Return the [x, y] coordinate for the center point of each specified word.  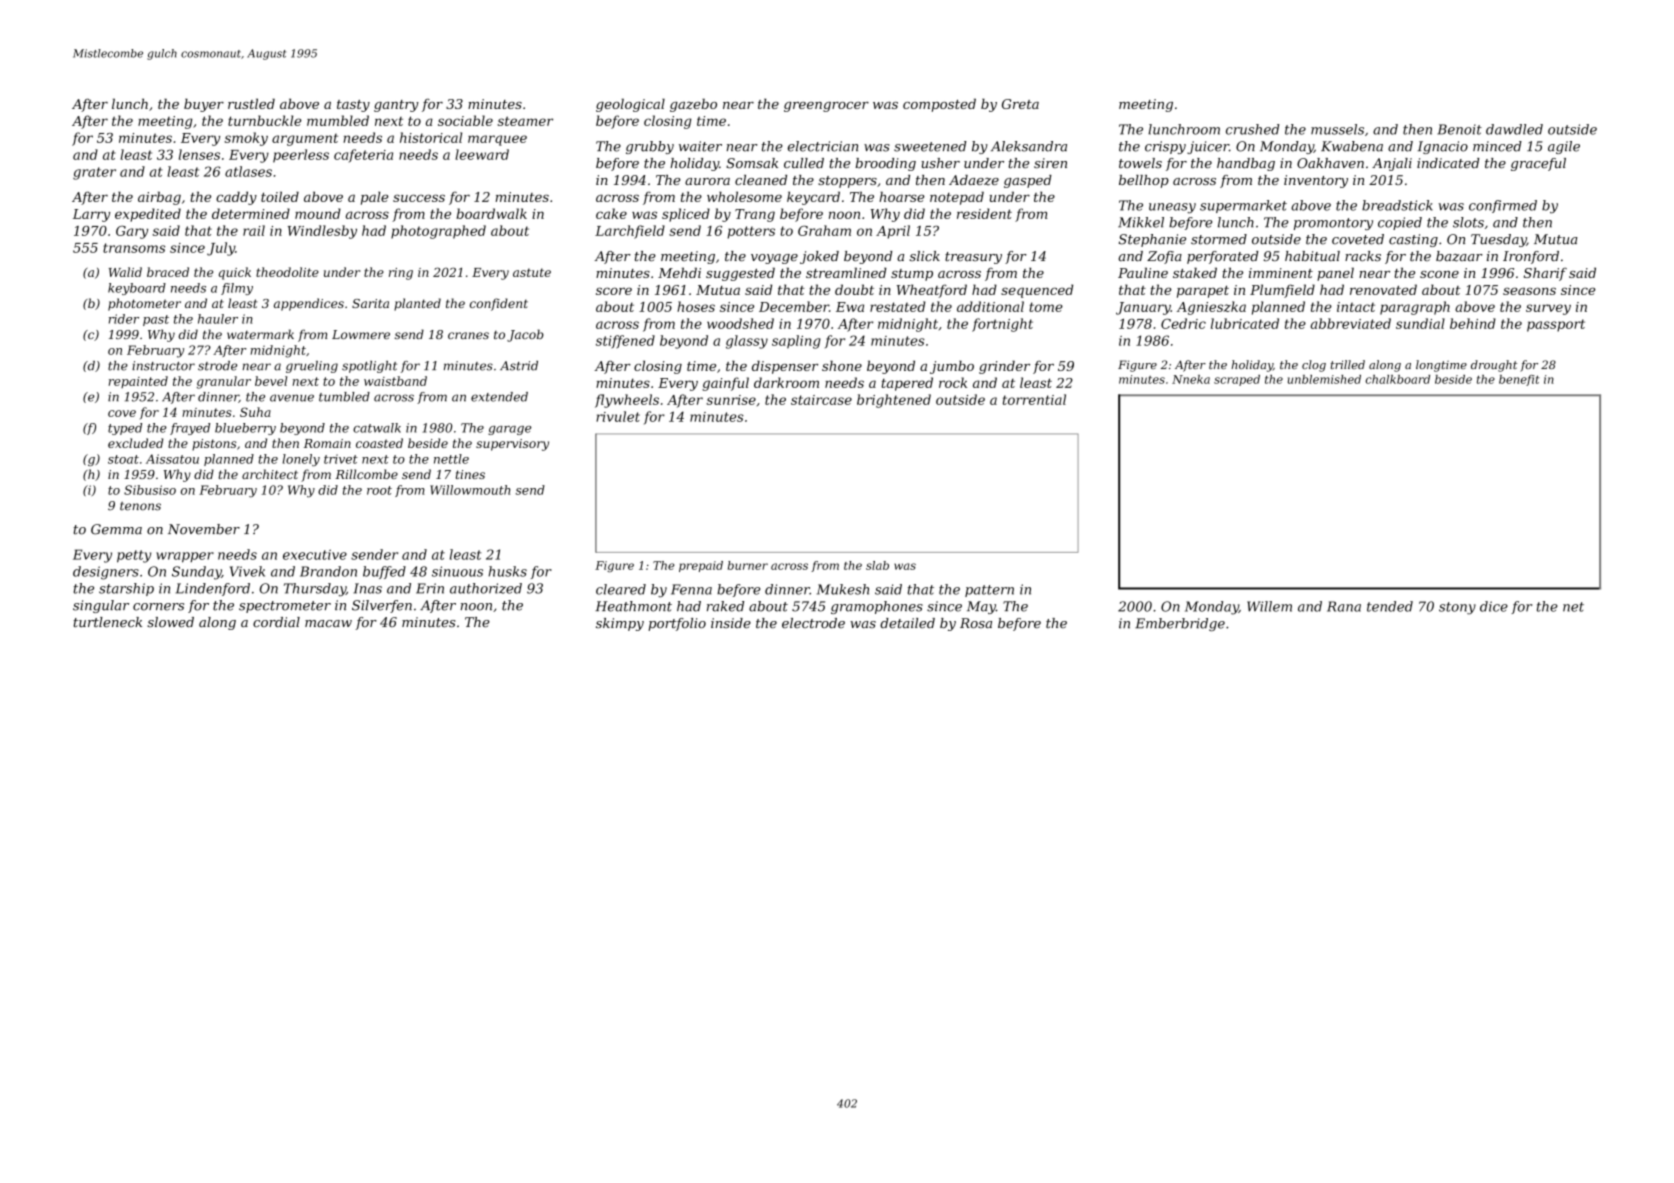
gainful [725, 384]
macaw [328, 623]
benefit [1519, 380]
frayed [190, 429]
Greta [1020, 104]
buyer [204, 105]
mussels [1337, 129]
